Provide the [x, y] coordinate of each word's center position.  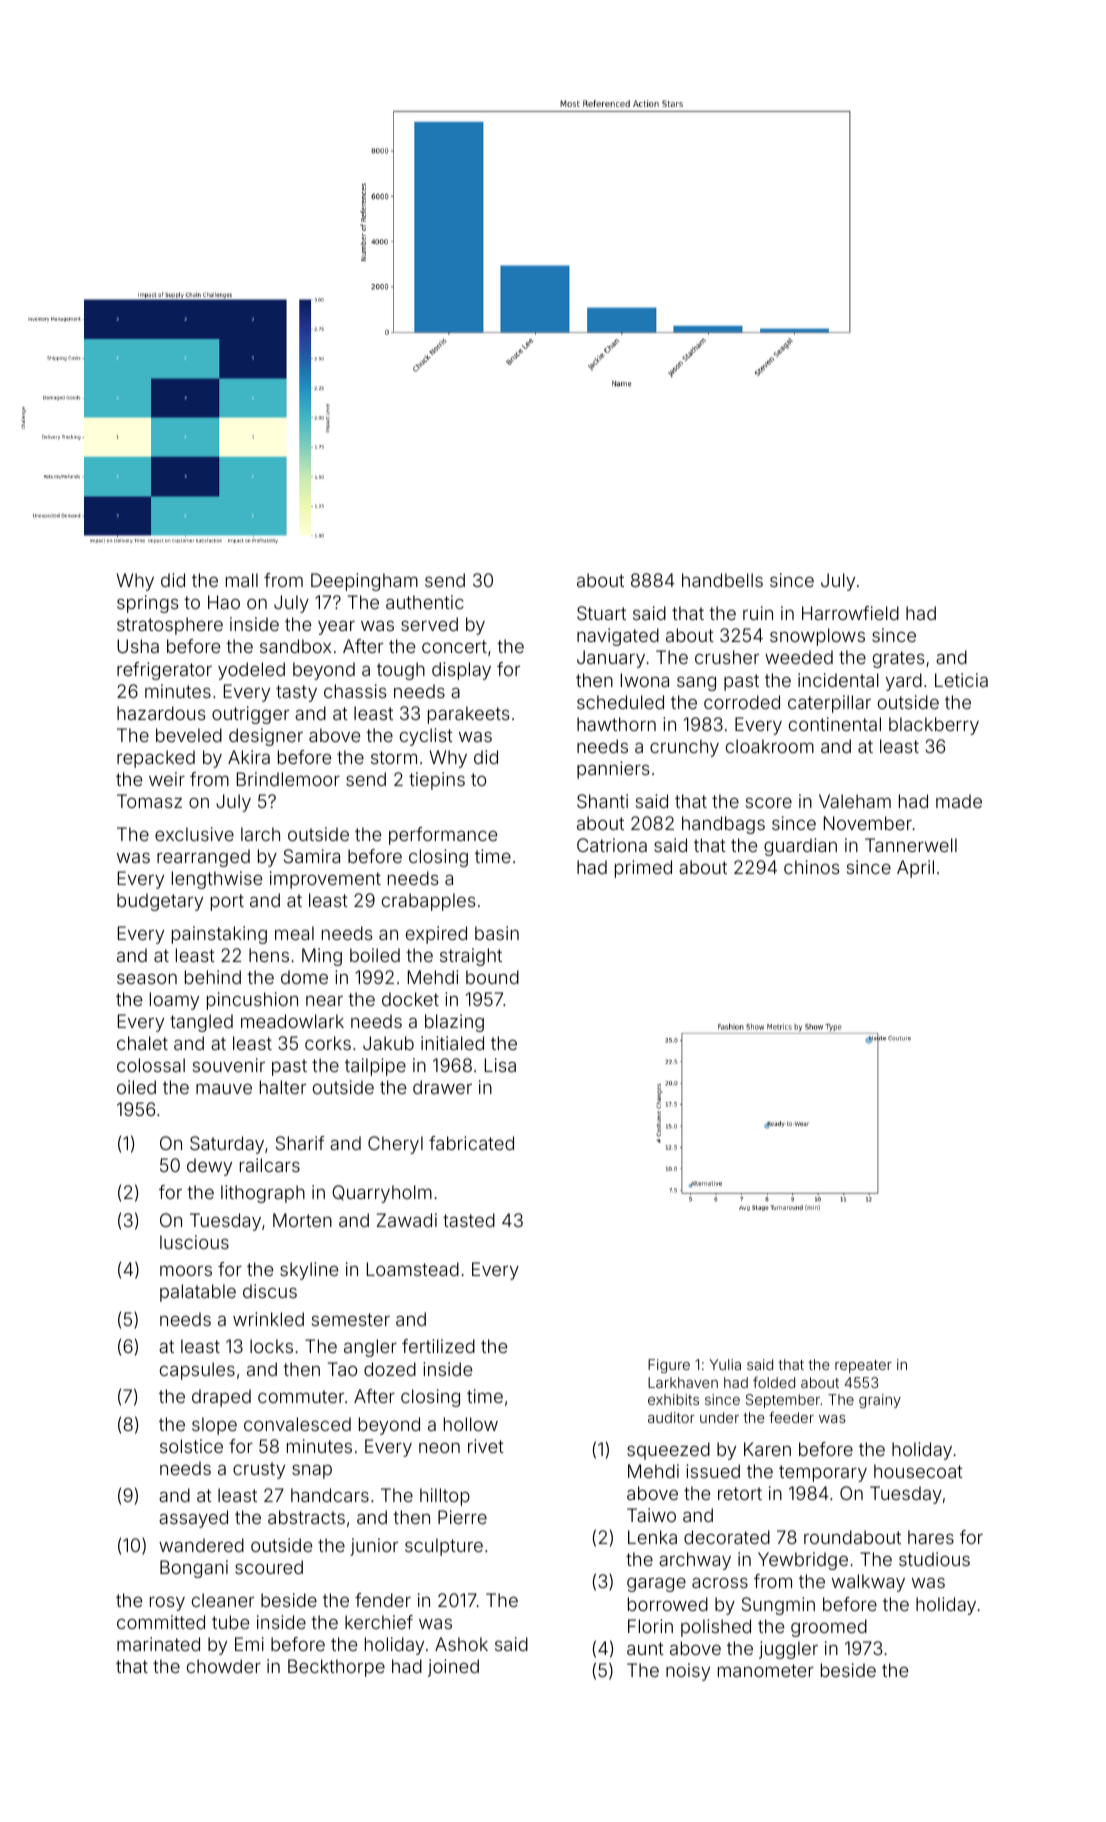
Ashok [461, 1644]
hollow [471, 1424]
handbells [722, 580]
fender [383, 1600]
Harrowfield [850, 613]
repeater [863, 1366]
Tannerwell [911, 845]
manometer [766, 1670]
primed [643, 869]
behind [213, 977]
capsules [197, 1371]
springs [148, 604]
